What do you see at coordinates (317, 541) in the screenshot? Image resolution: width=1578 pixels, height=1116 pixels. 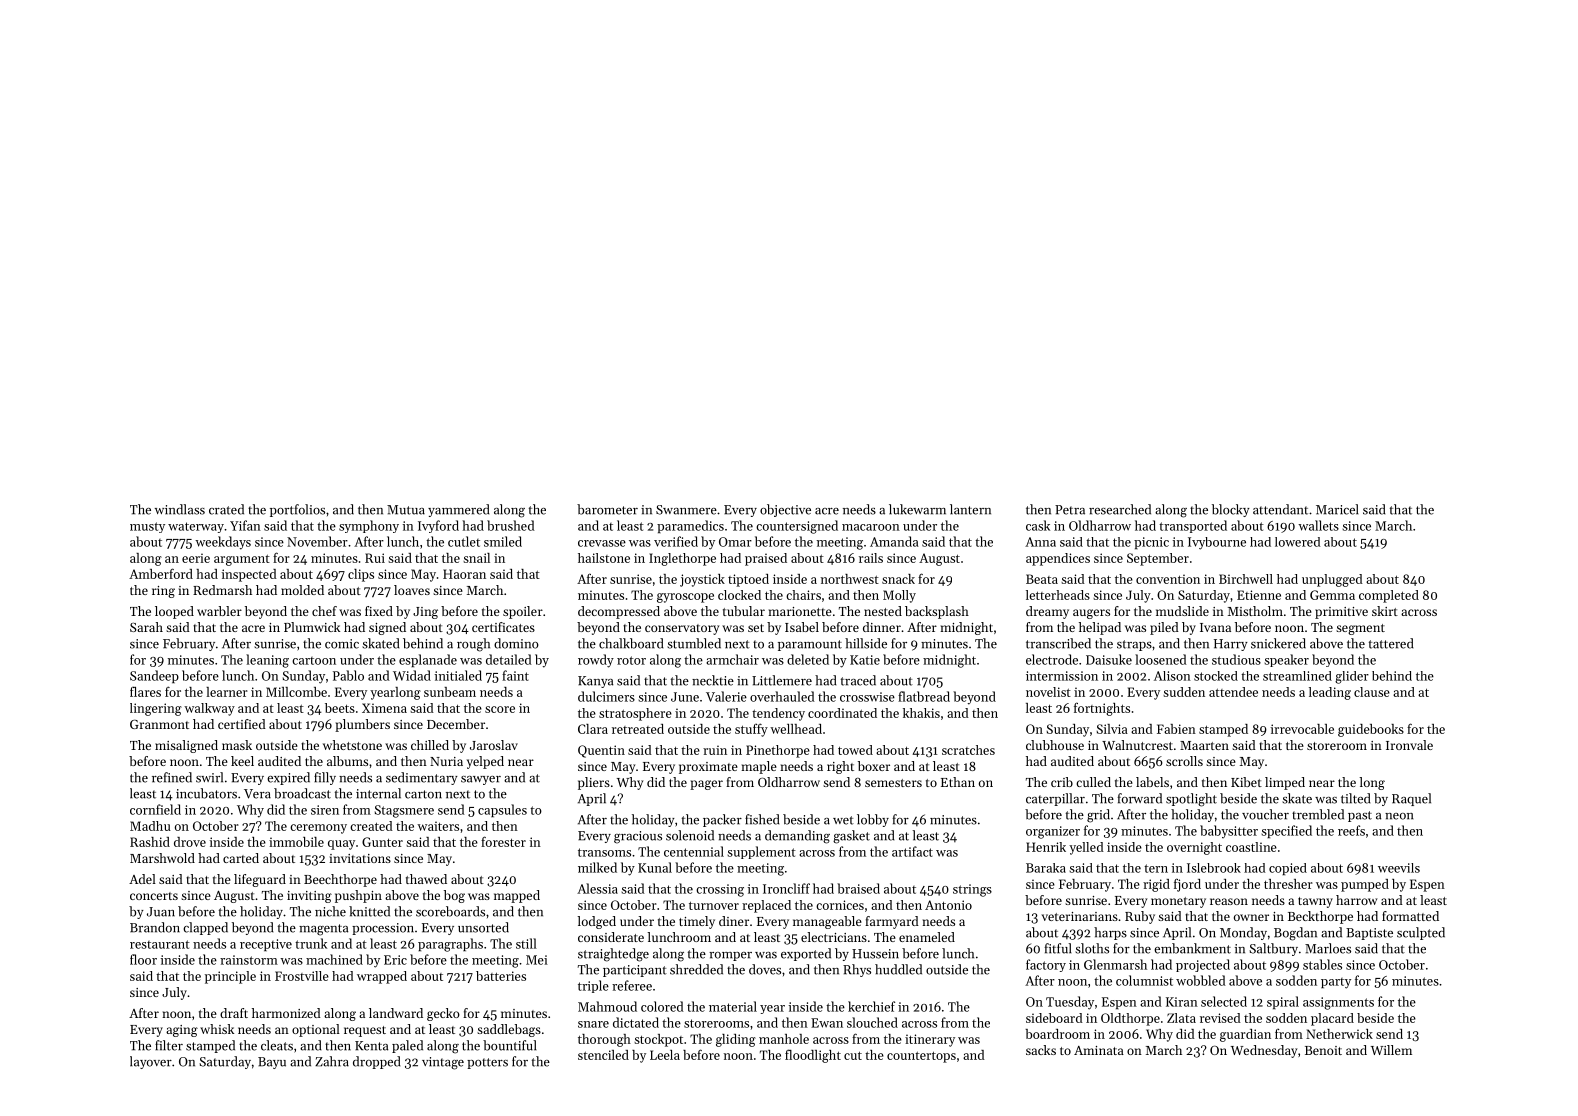 I see `November` at bounding box center [317, 541].
